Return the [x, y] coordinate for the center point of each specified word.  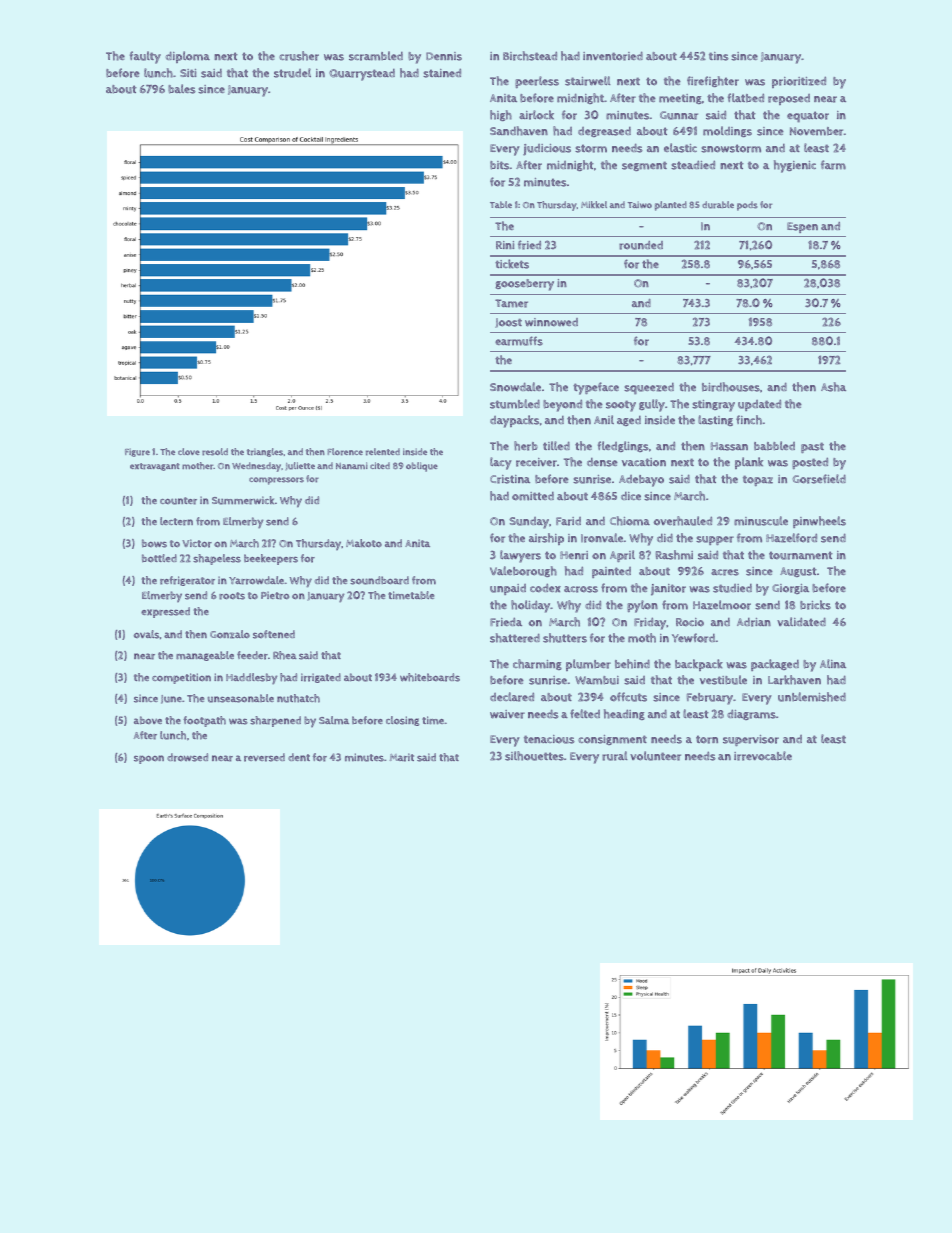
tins [719, 56]
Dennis [444, 56]
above [148, 720]
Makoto [364, 543]
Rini [505, 245]
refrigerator [187, 581]
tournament [801, 555]
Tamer [511, 303]
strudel [292, 73]
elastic [680, 148]
